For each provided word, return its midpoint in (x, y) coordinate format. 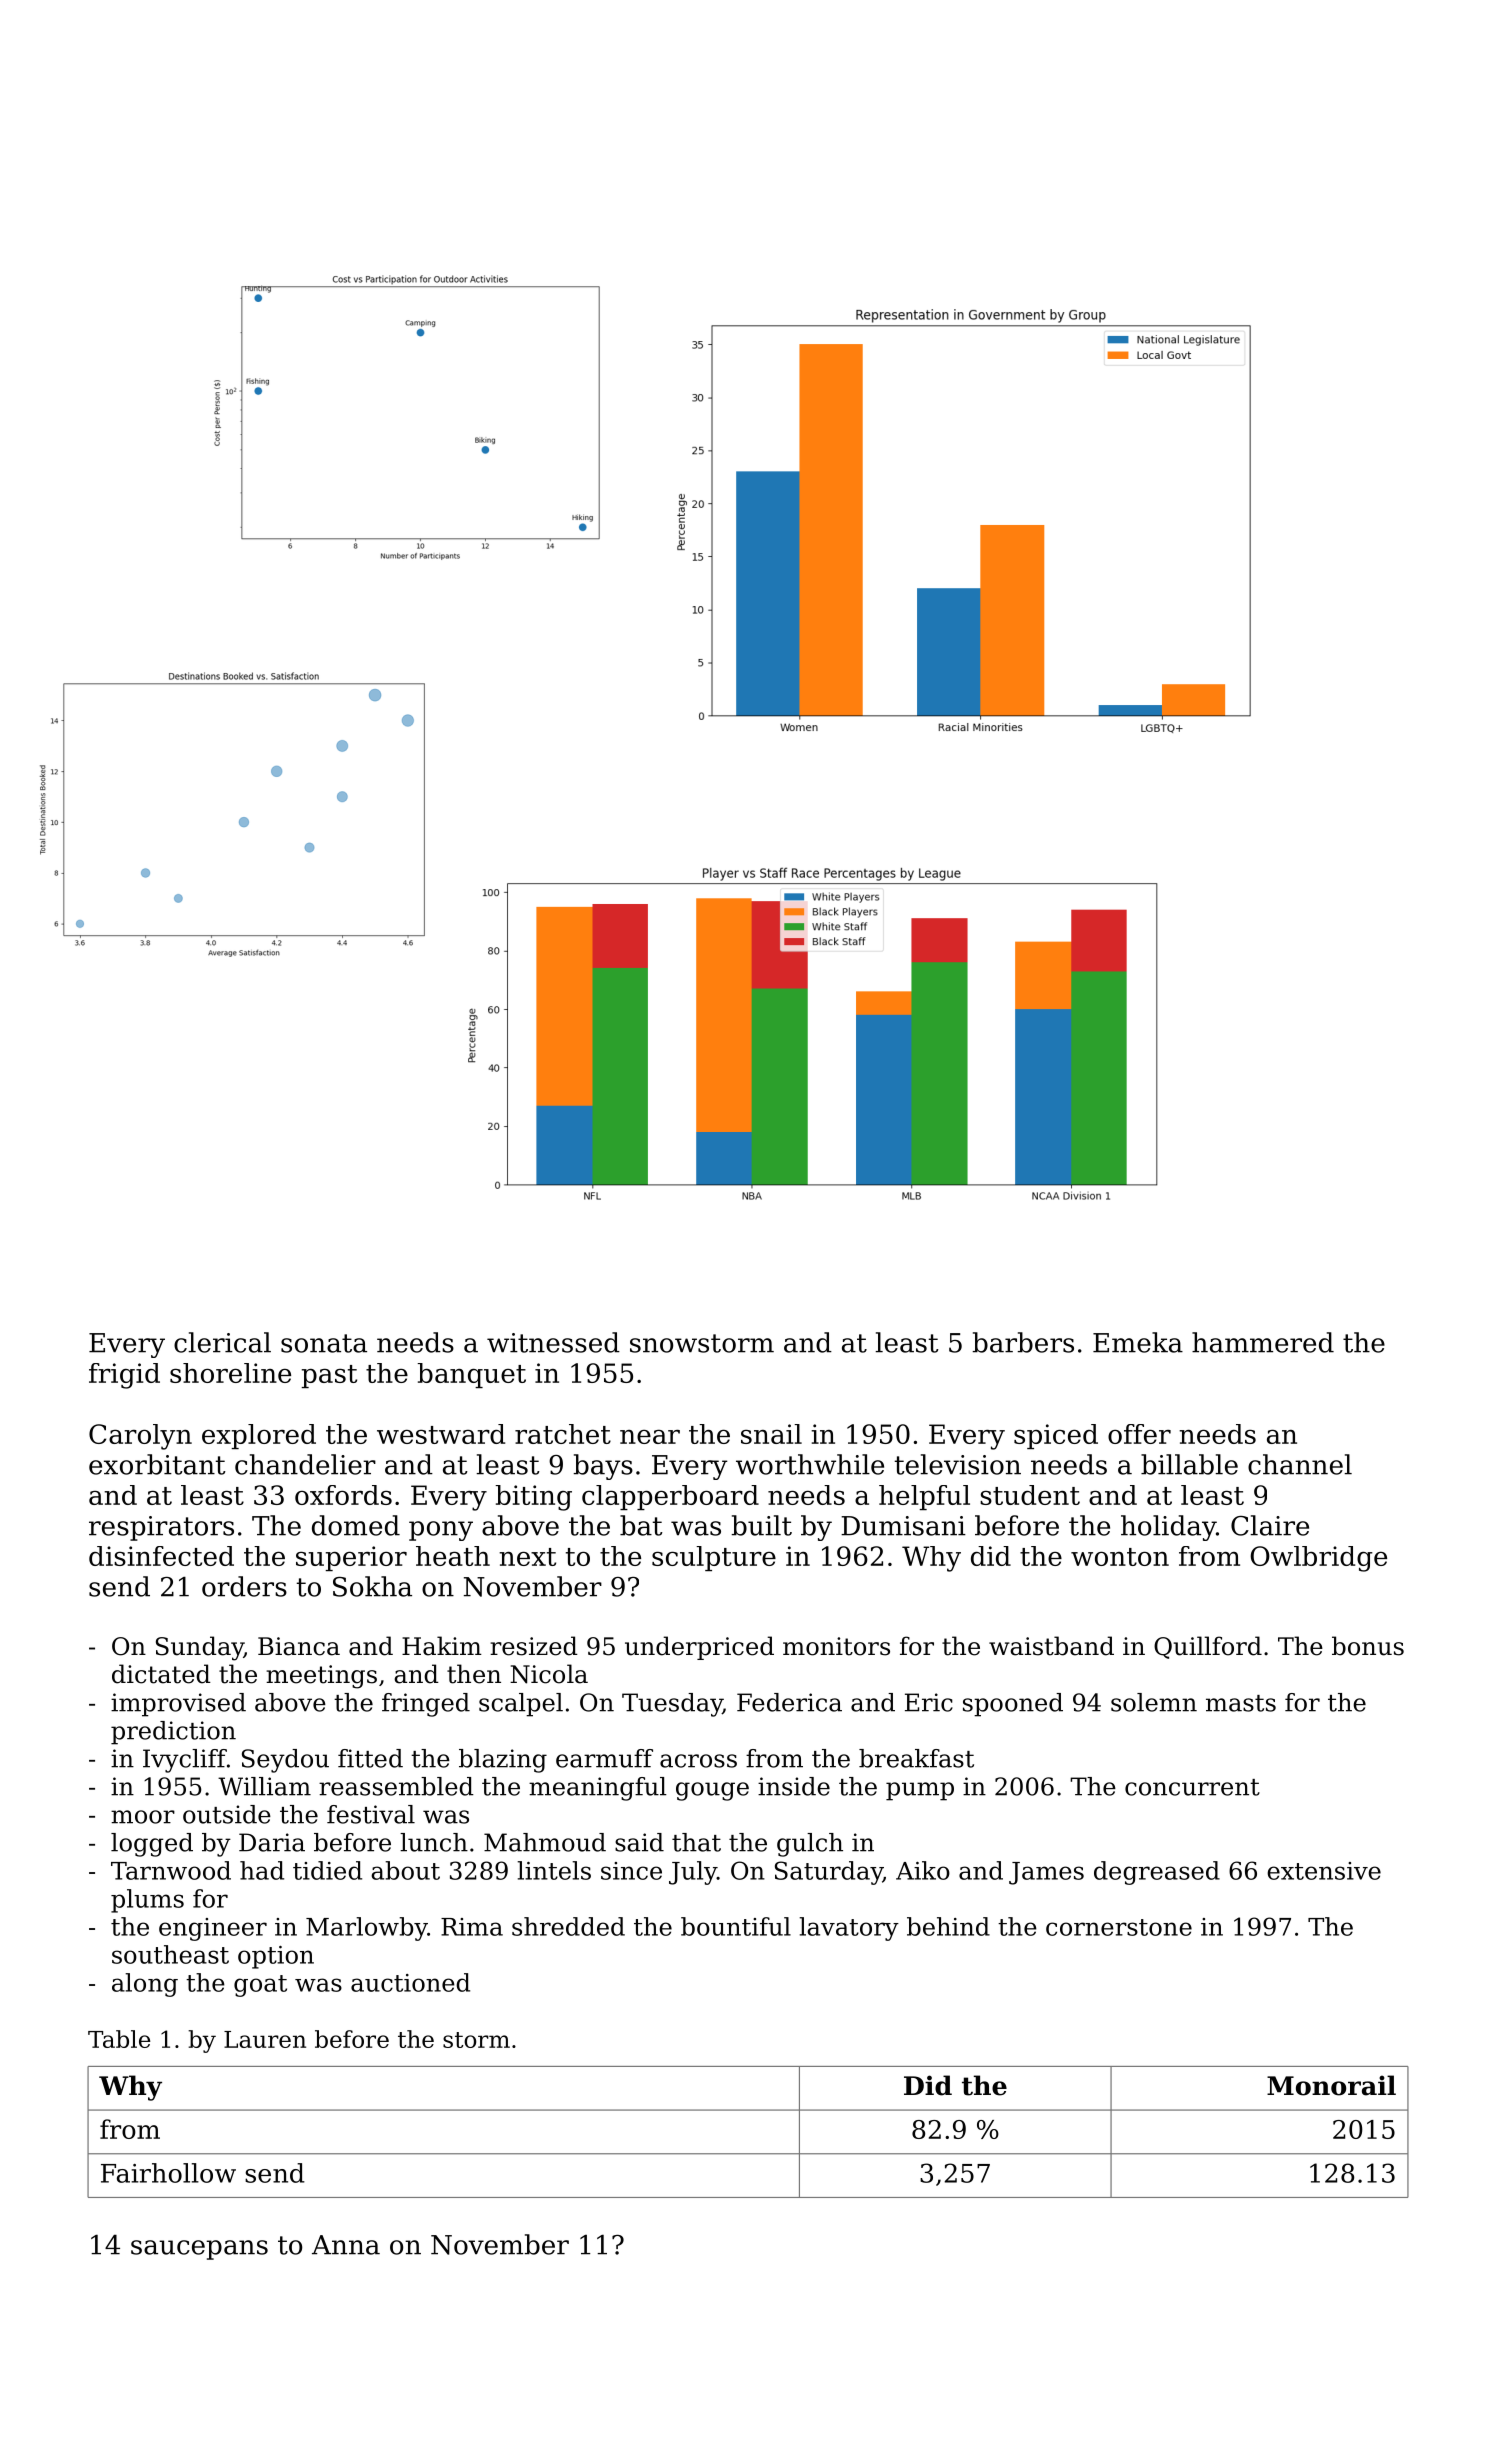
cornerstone (1119, 1927)
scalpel (521, 1705)
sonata (324, 1343)
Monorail (1331, 2085)
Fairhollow (168, 2173)
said (639, 1842)
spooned (1013, 1705)
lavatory (849, 1929)
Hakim (442, 1646)
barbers (1023, 1342)
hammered (1263, 1342)
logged (152, 1845)
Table (119, 2039)
